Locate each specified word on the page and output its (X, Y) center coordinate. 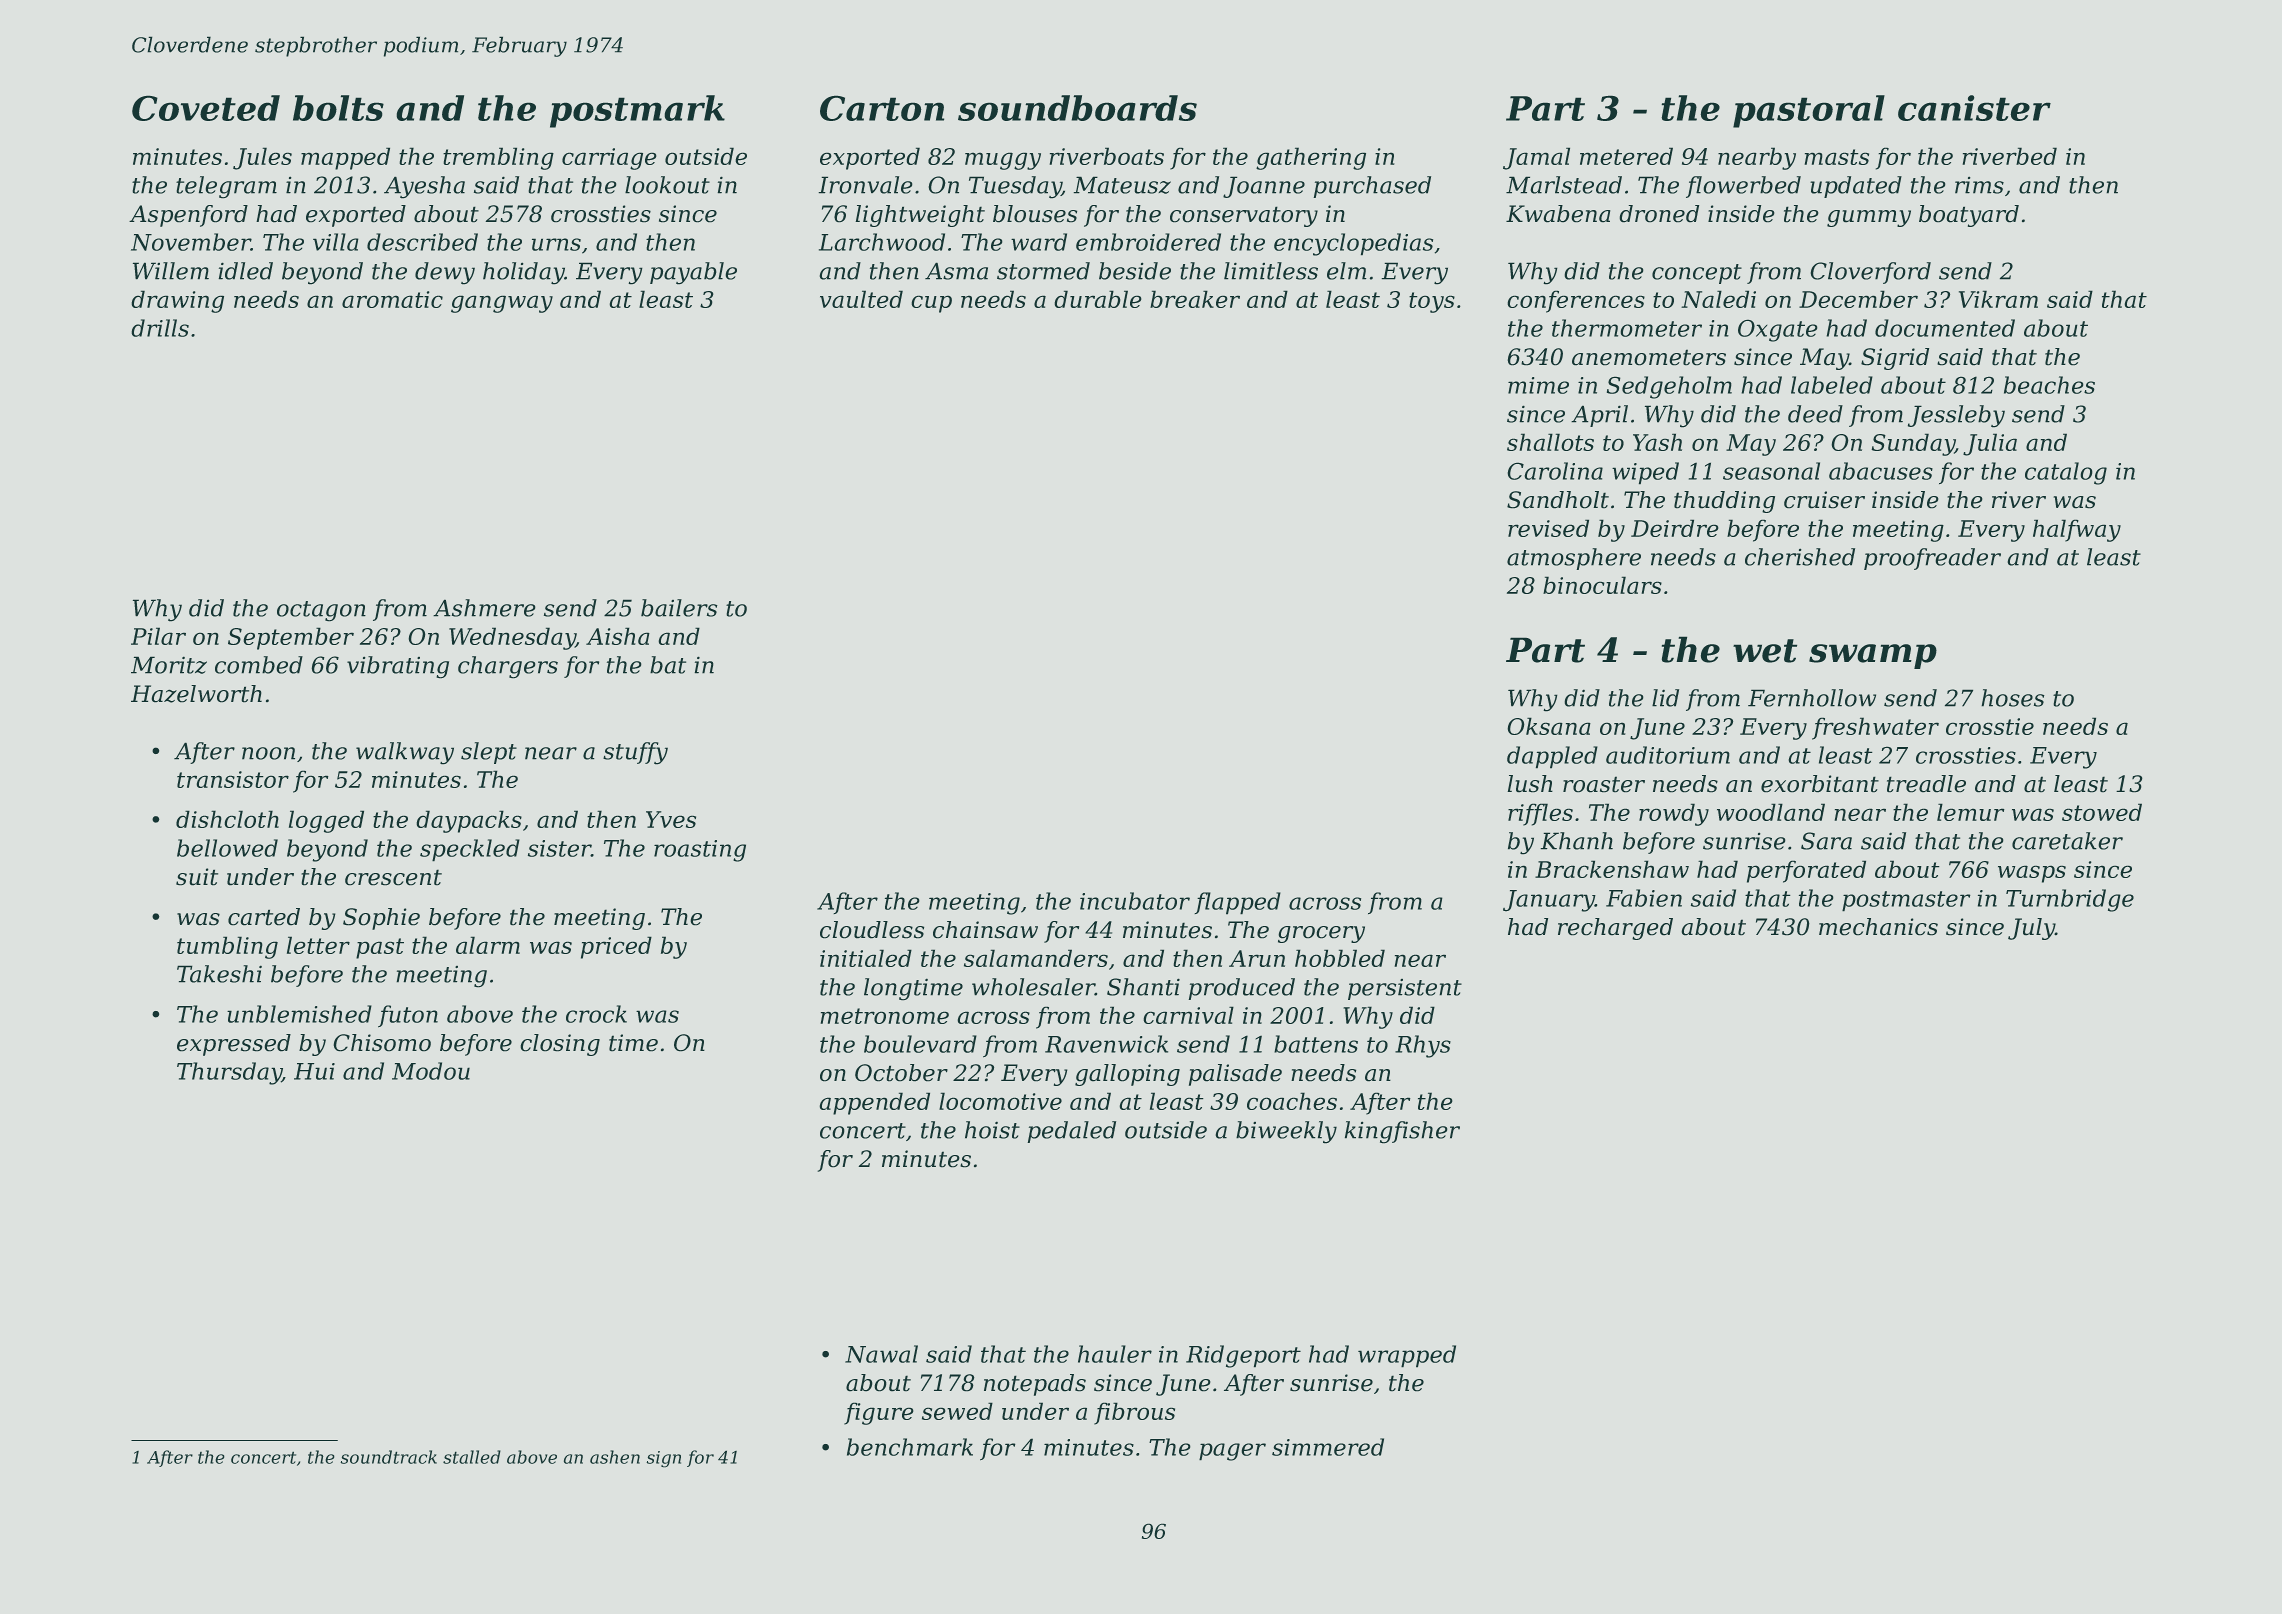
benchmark (910, 1447)
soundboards (1077, 108)
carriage (609, 159)
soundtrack (389, 1457)
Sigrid (1895, 359)
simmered (1328, 1447)
